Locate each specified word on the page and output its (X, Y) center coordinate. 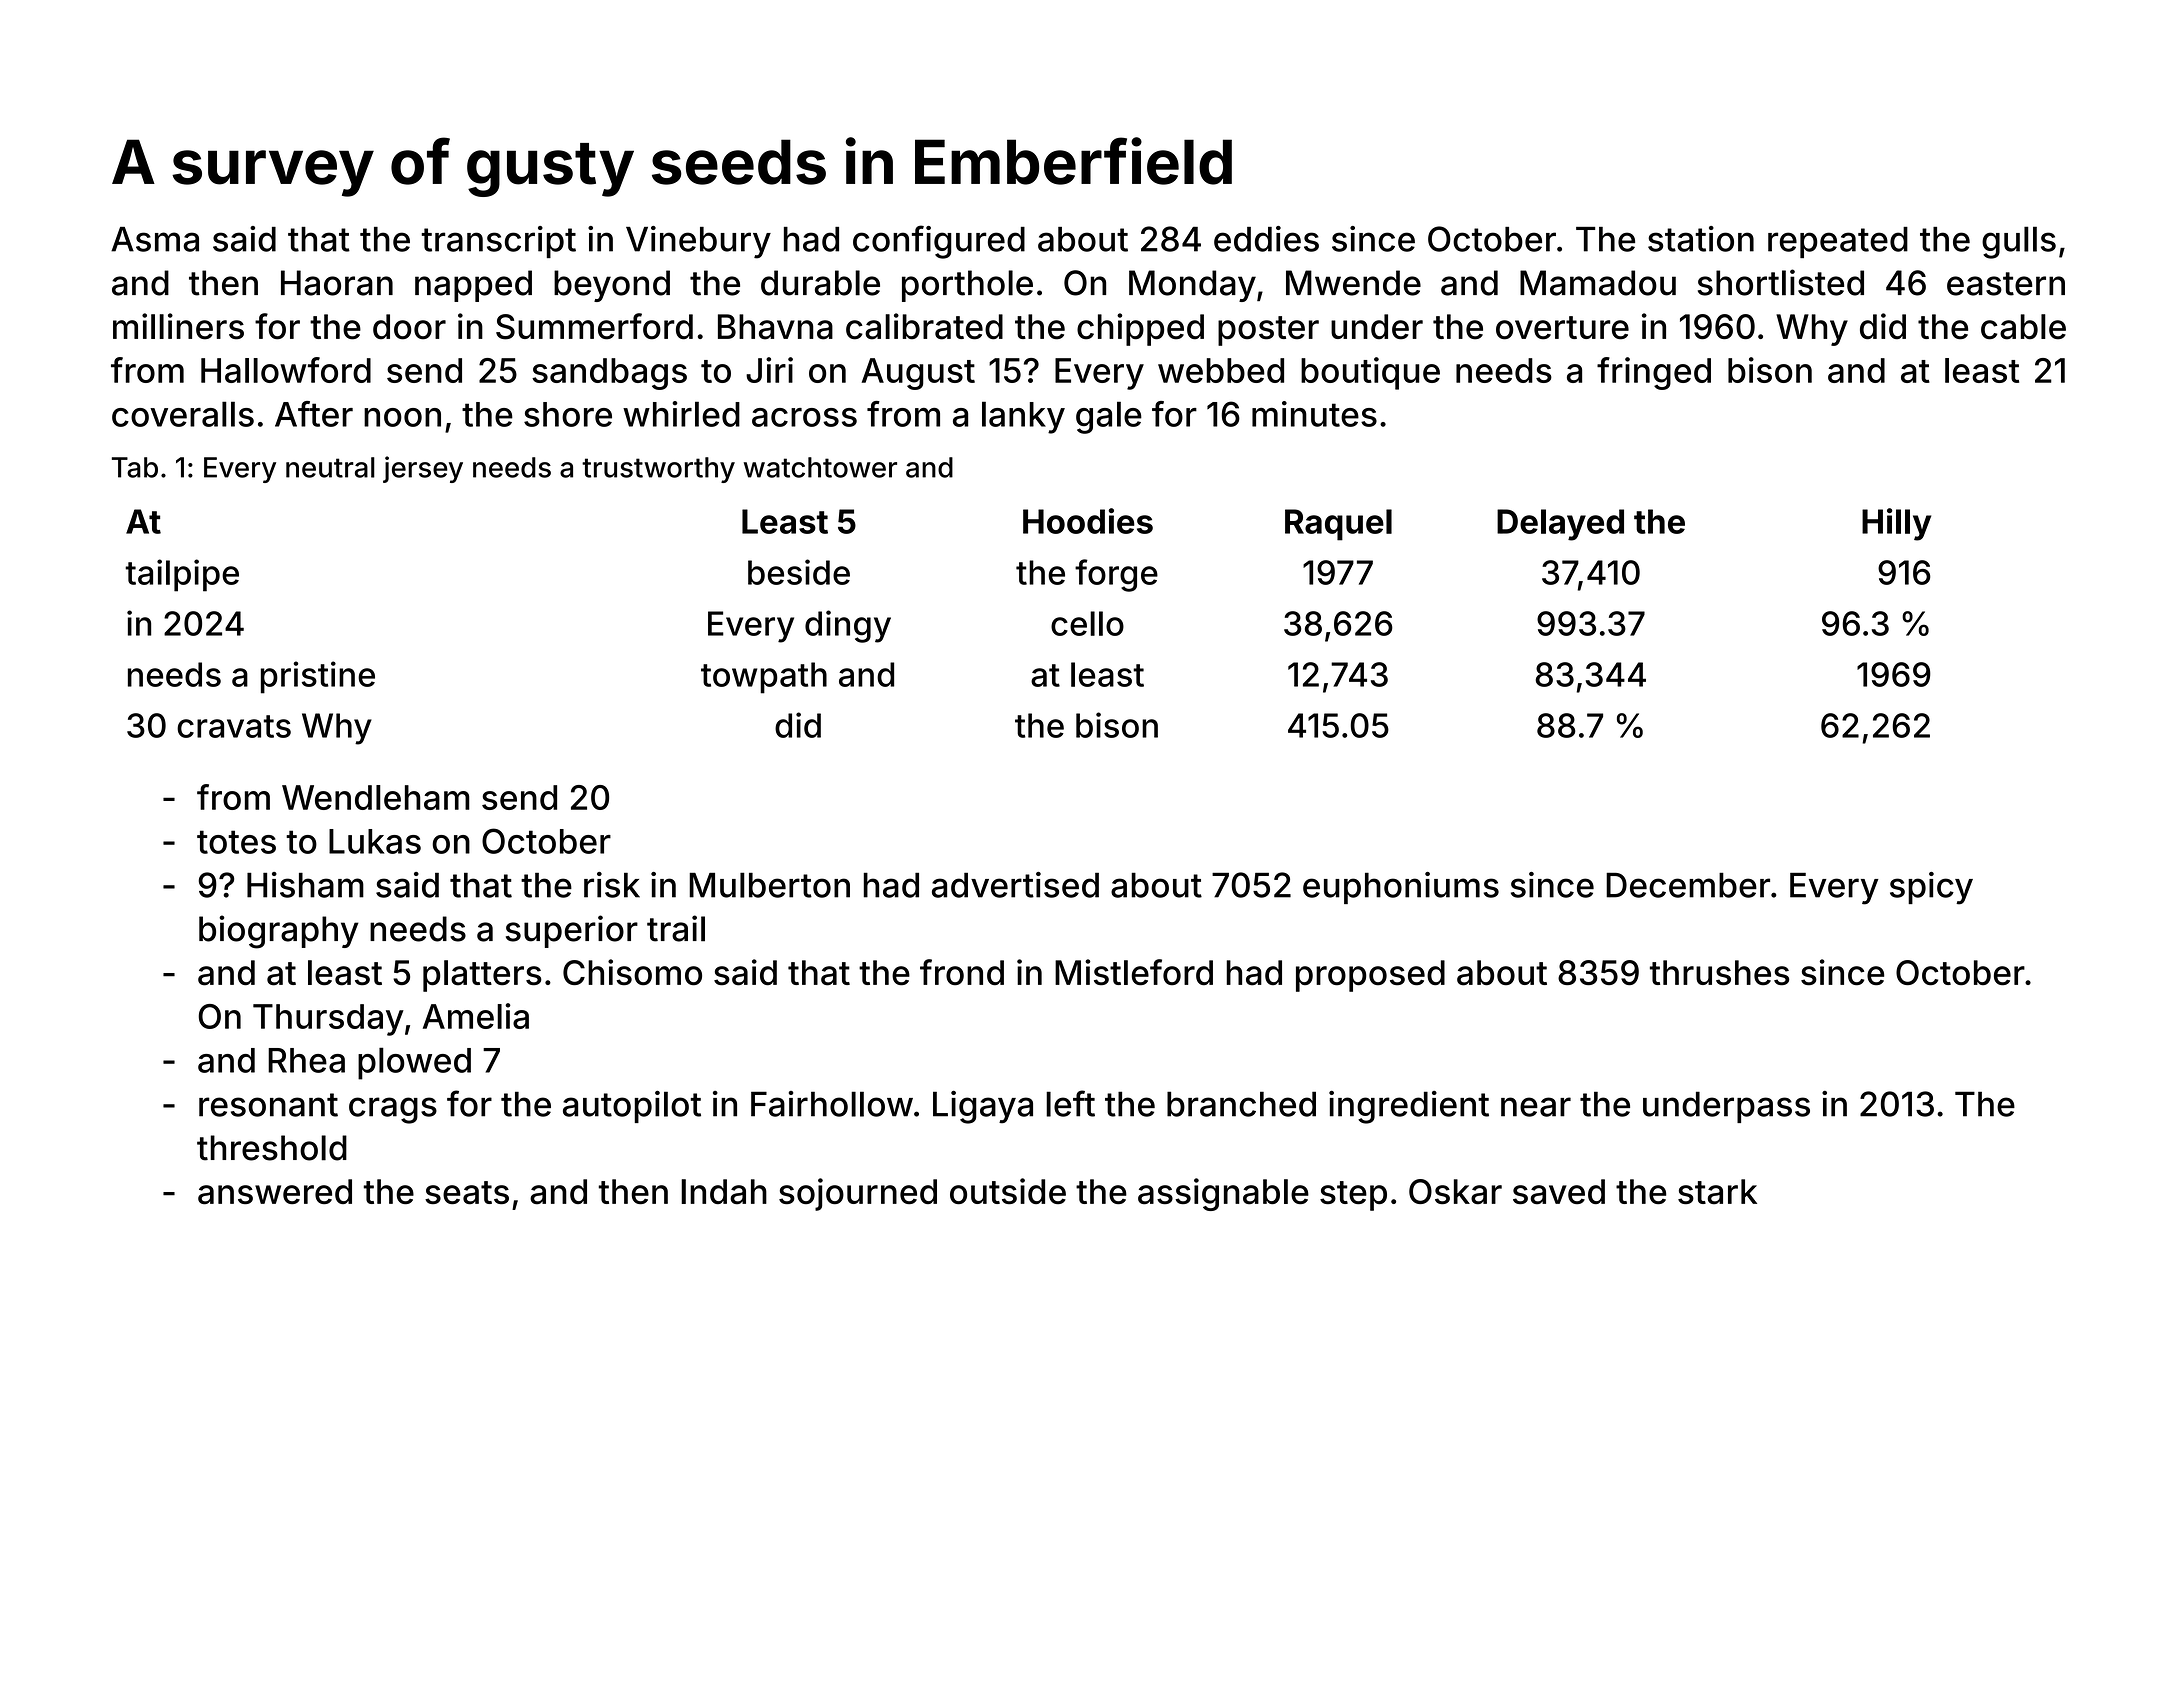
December (1688, 885)
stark (1717, 1192)
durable (820, 283)
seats (467, 1193)
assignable (1223, 1194)
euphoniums (1401, 888)
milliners (178, 326)
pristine (318, 677)
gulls (2019, 242)
